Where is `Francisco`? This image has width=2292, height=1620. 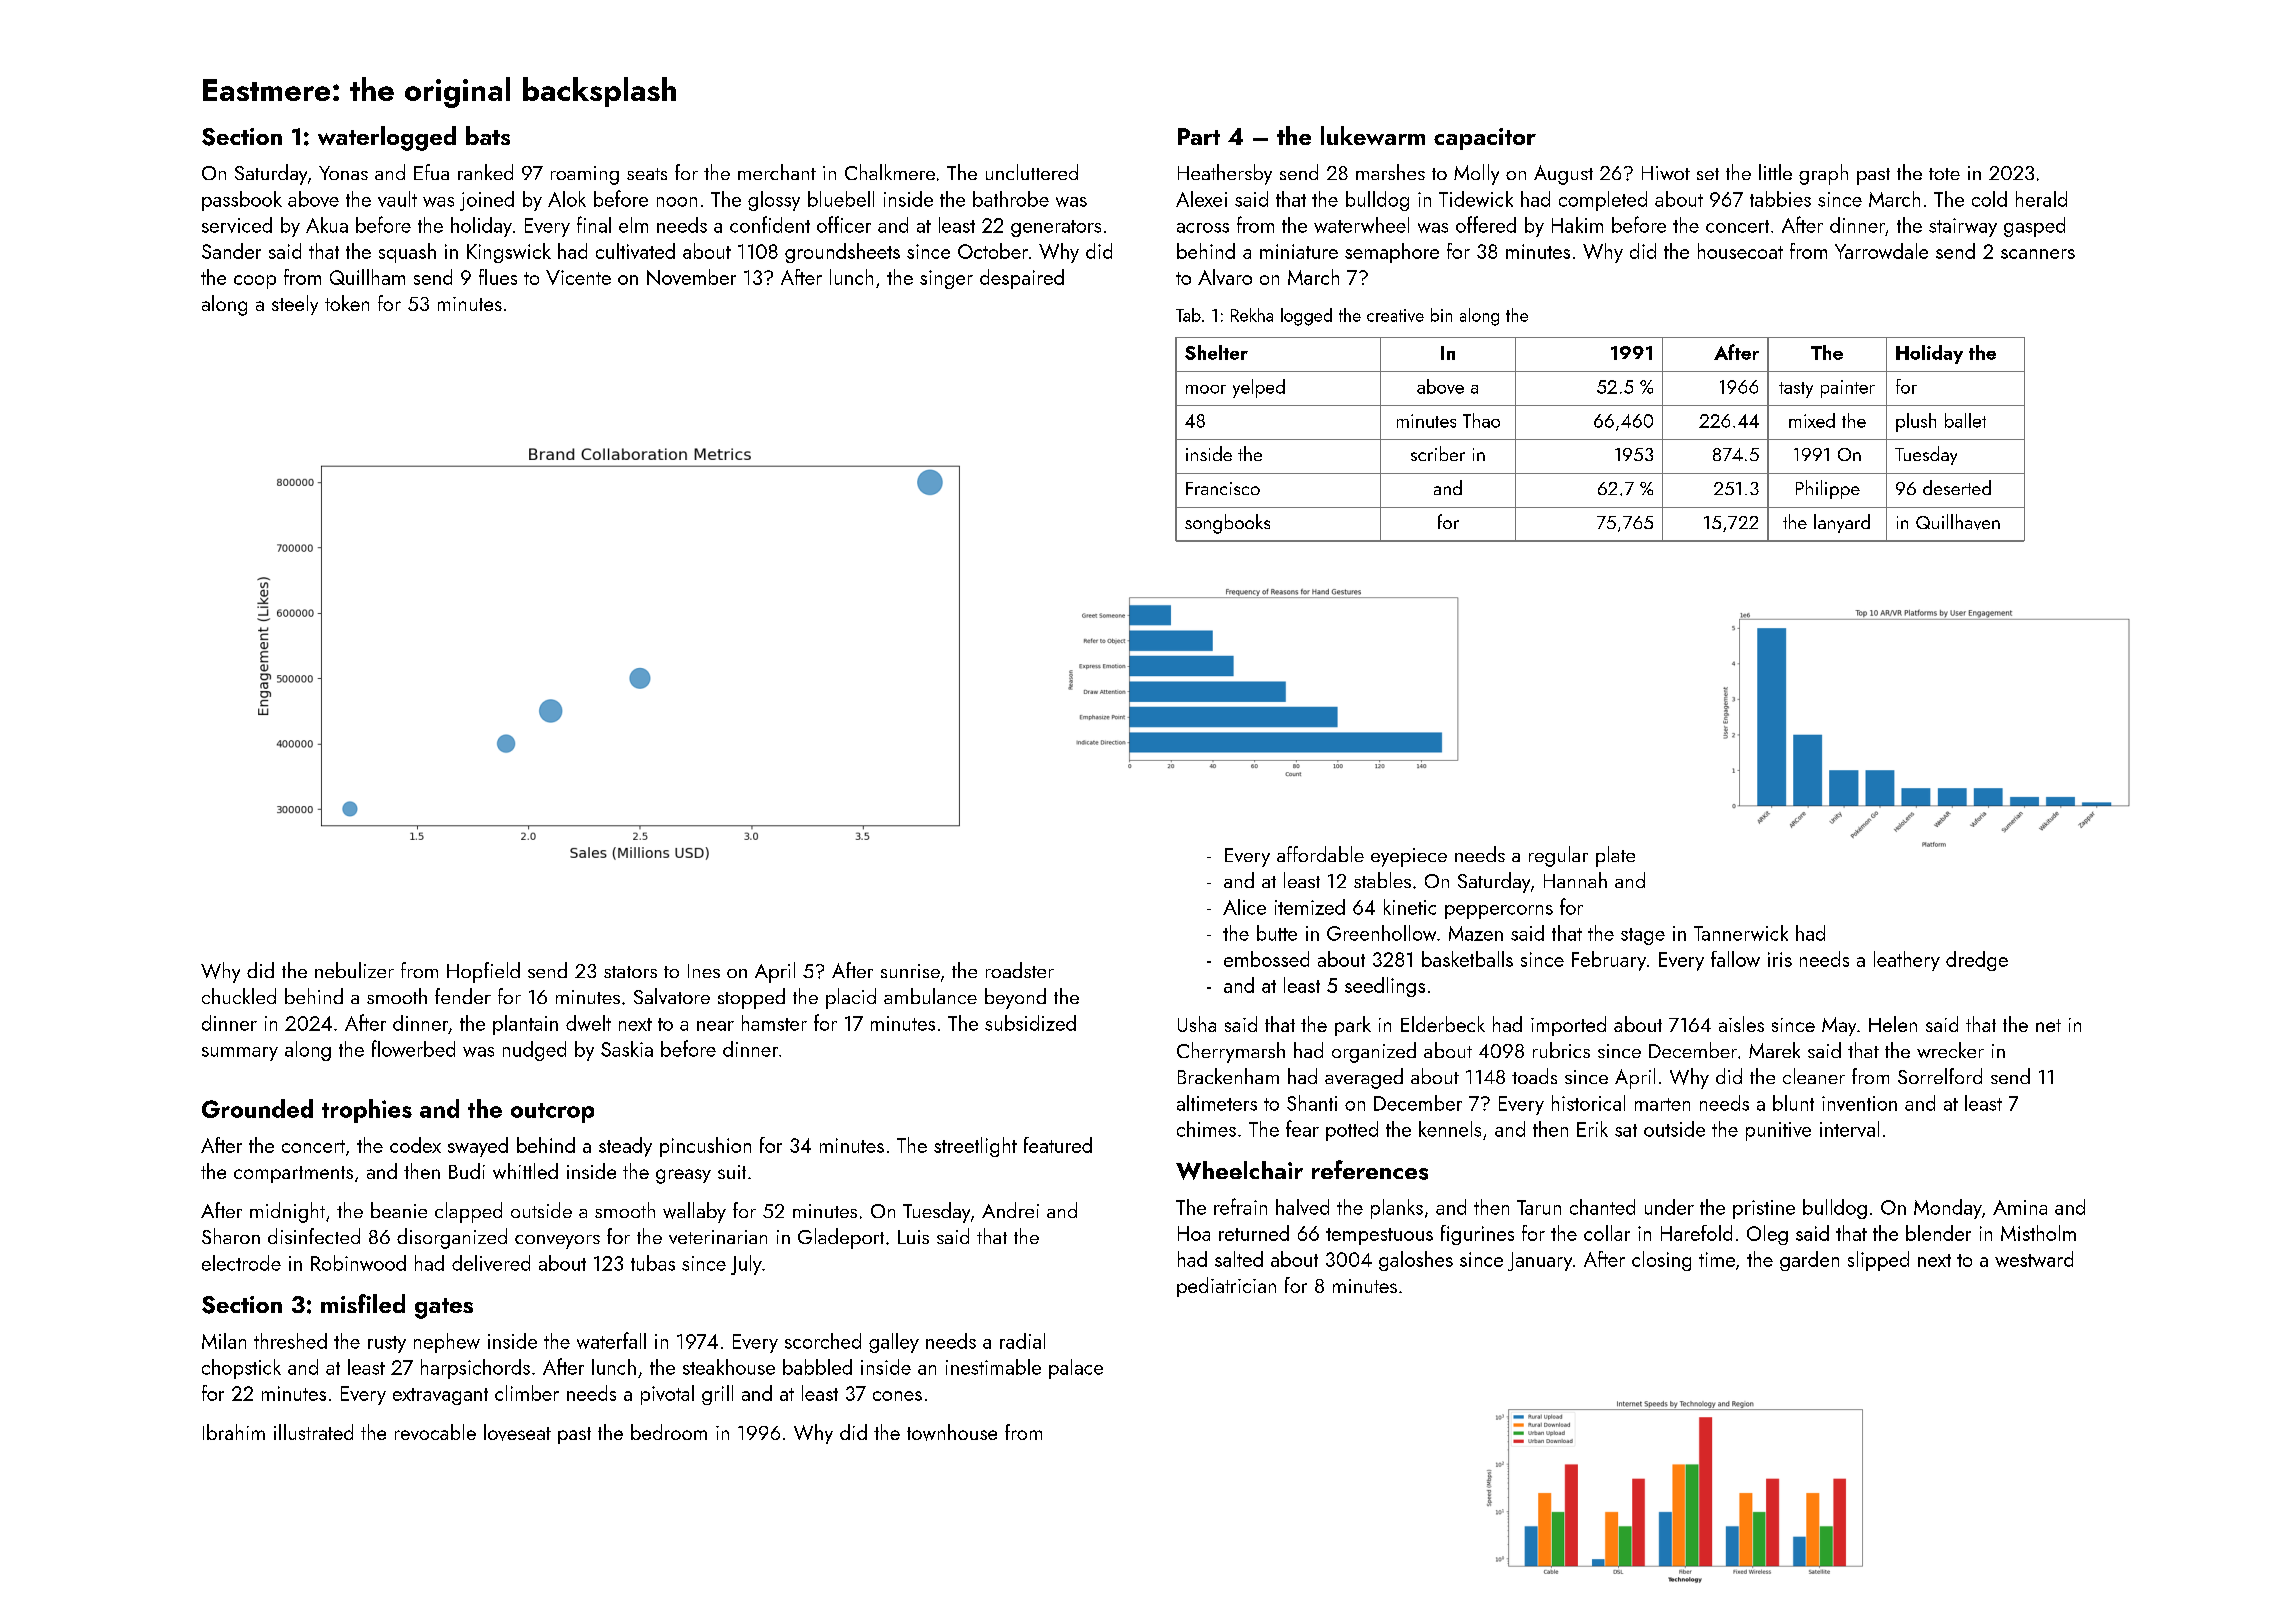 Francisco is located at coordinates (1223, 488).
